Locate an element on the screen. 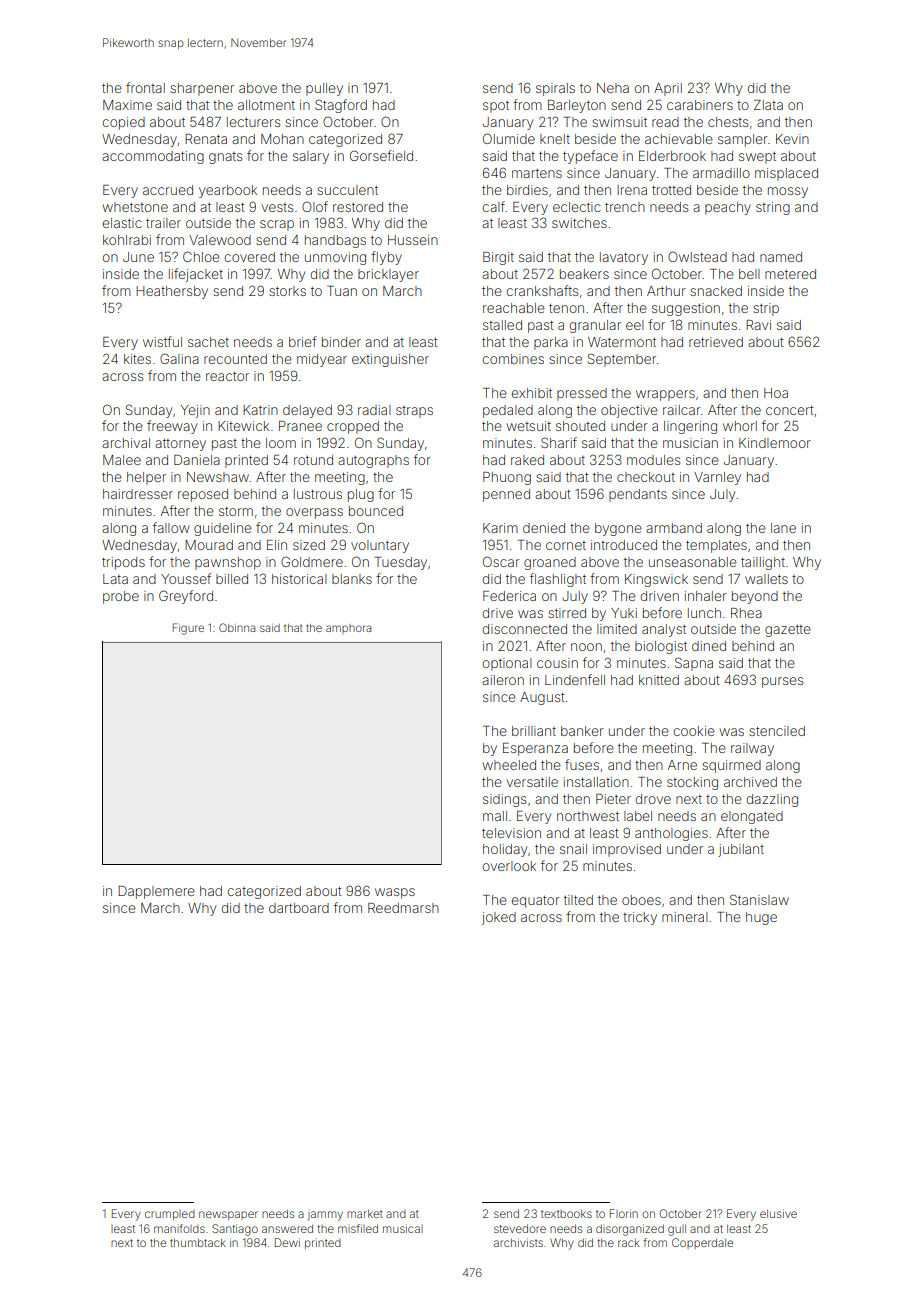 The height and width of the screenshot is (1308, 924). Reedmarsh is located at coordinates (403, 908).
